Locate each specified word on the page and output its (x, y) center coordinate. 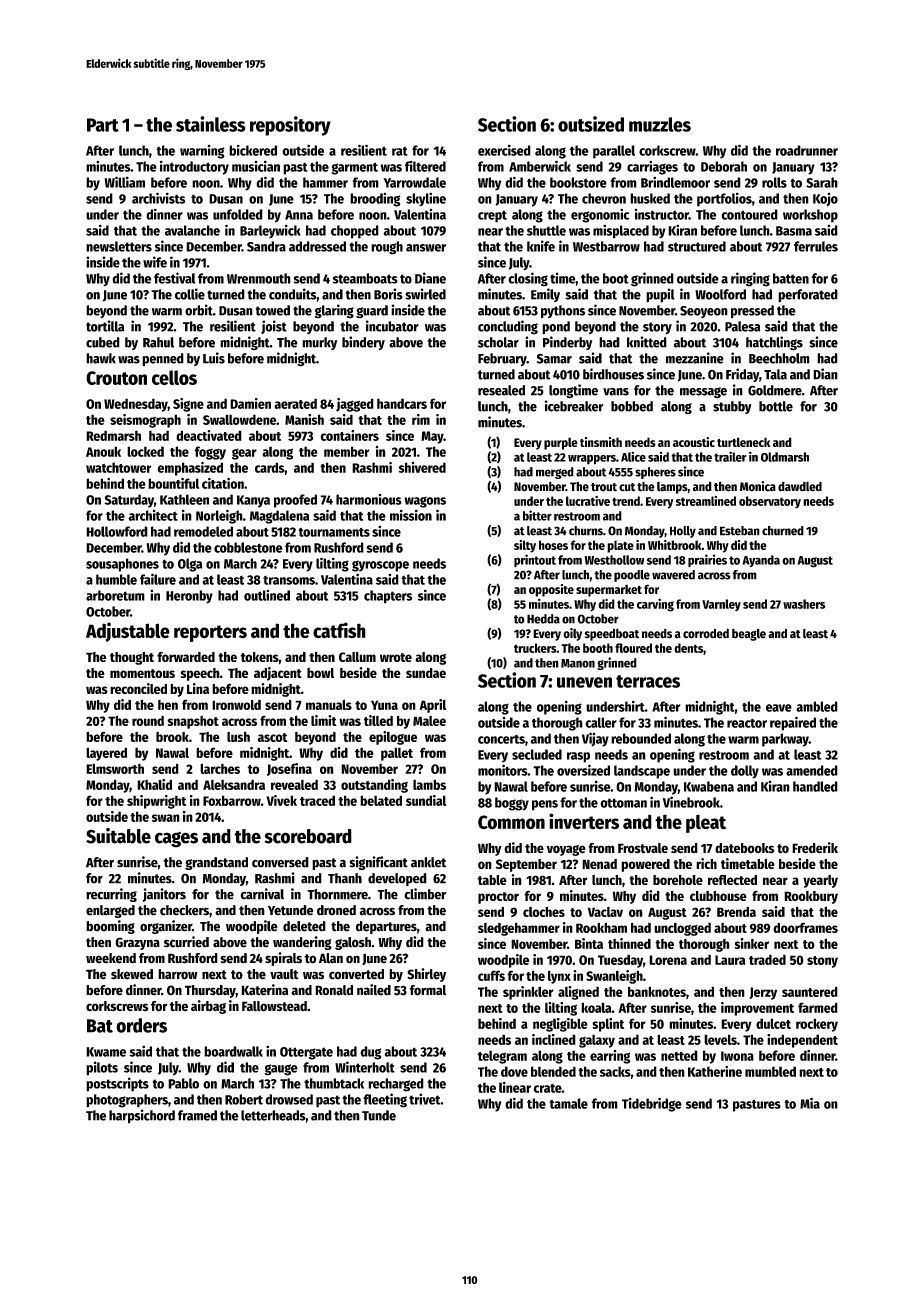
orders (141, 1025)
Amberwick (540, 166)
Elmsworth (115, 768)
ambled (817, 706)
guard (372, 312)
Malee (429, 721)
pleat (706, 823)
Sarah (822, 182)
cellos (174, 377)
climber (425, 894)
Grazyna (137, 943)
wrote (396, 657)
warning (202, 152)
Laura (730, 960)
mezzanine (695, 358)
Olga (190, 565)
